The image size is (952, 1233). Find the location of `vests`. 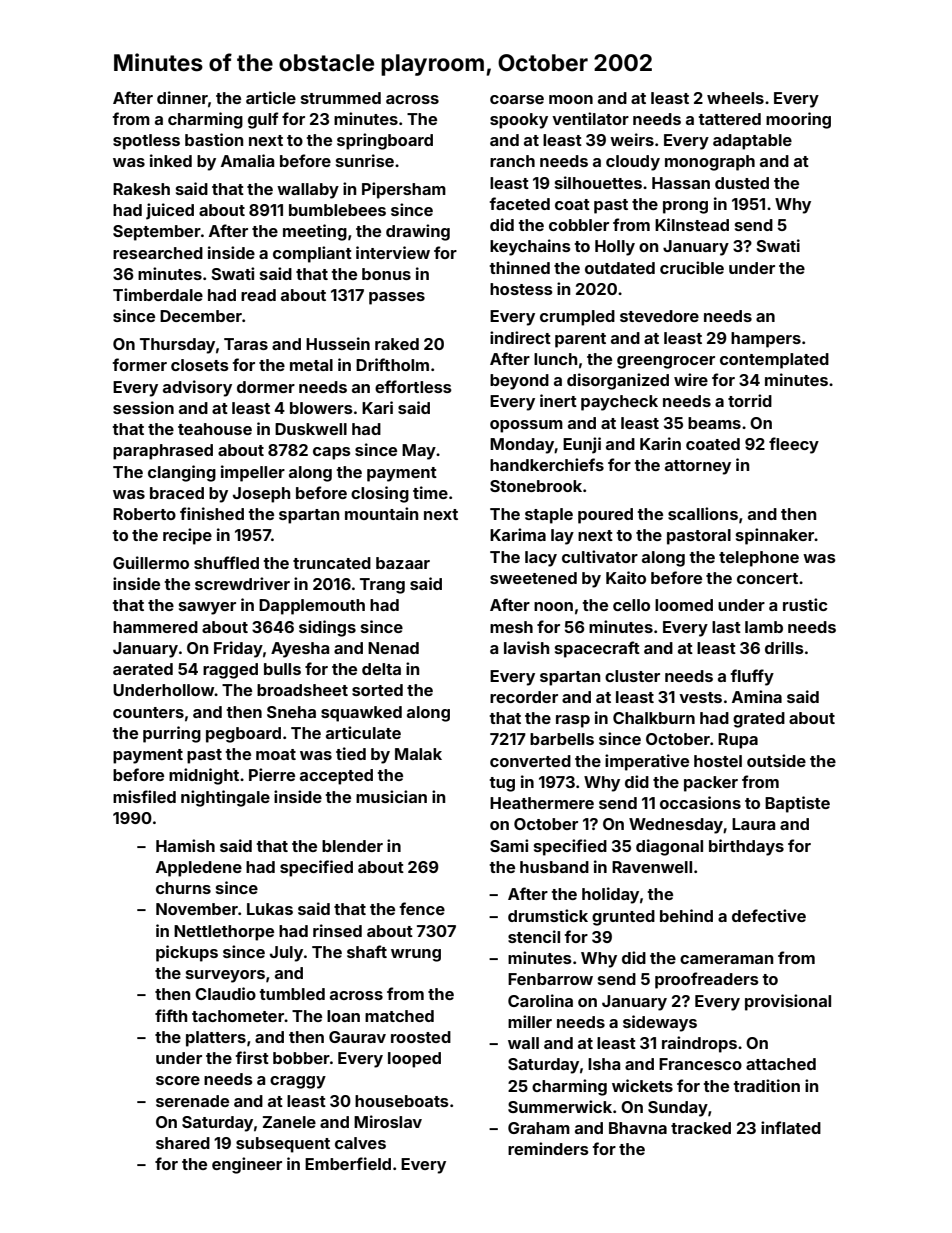

vests is located at coordinates (700, 697).
